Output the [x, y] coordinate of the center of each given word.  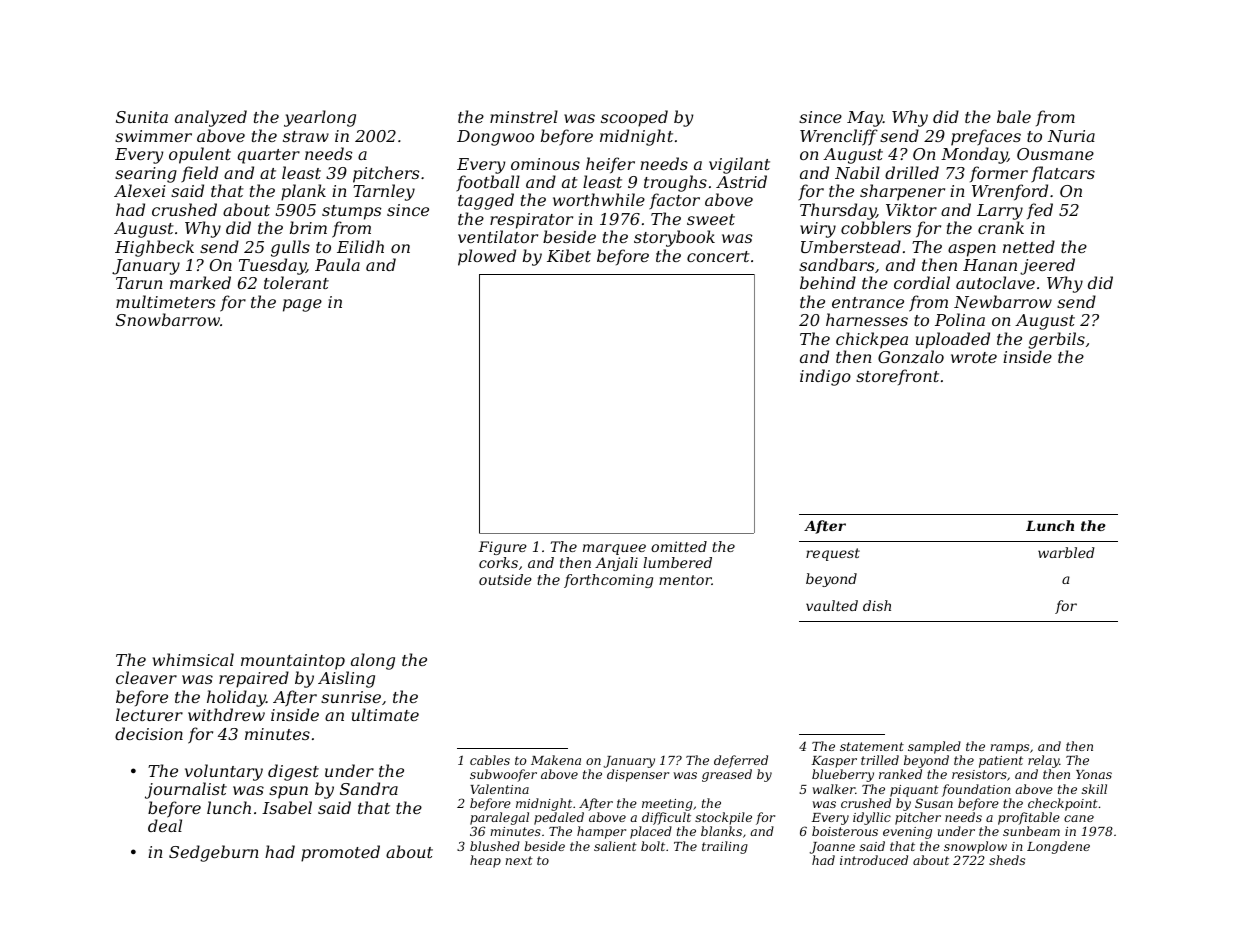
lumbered [677, 562]
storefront [897, 377]
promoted [340, 853]
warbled [1066, 552]
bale [1014, 116]
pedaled [559, 818]
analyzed [211, 118]
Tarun [139, 283]
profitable [1029, 818]
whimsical [193, 659]
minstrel [524, 116]
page [302, 305]
